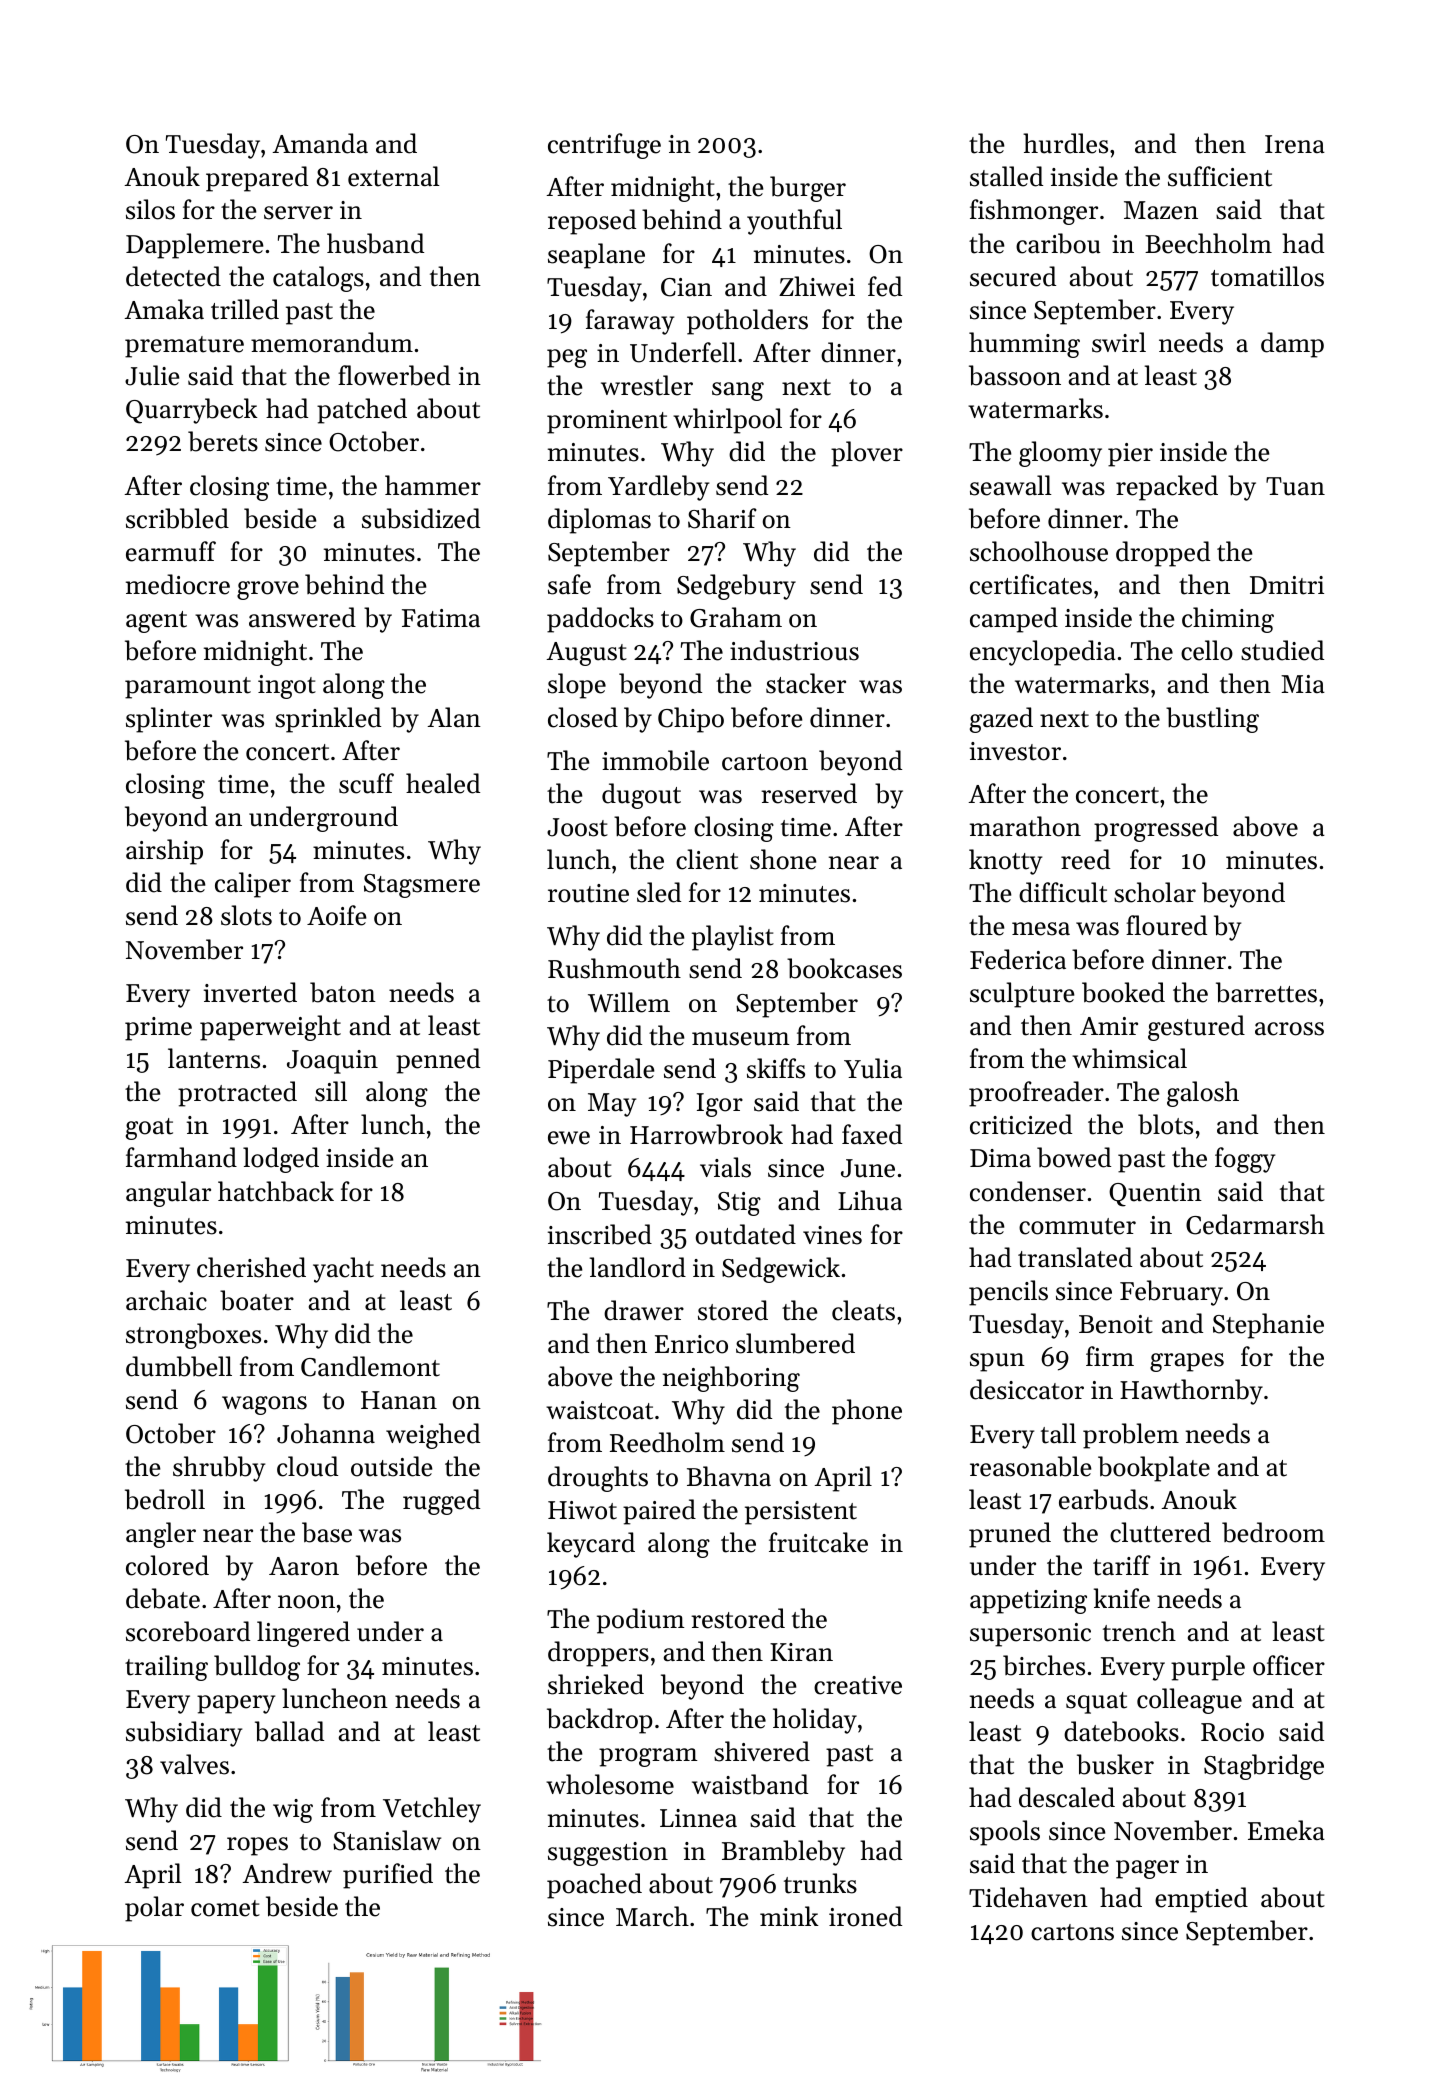 This screenshot has height=2100, width=1450. What do you see at coordinates (1065, 143) in the screenshot?
I see `hurdles` at bounding box center [1065, 143].
